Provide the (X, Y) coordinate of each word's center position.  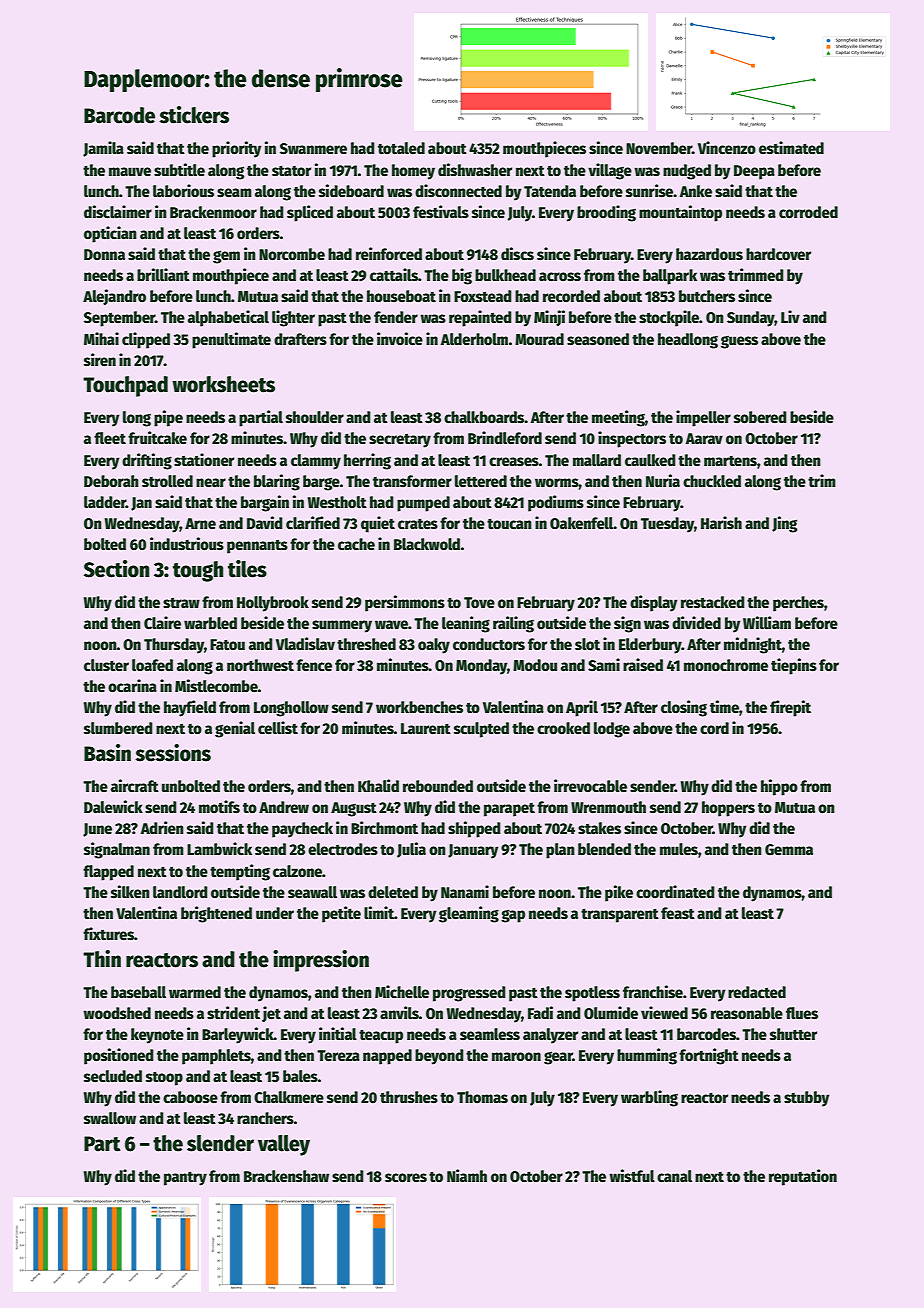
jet (271, 1014)
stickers (194, 115)
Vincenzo (727, 148)
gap (513, 916)
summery (342, 626)
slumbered (118, 728)
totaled (401, 148)
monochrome (726, 665)
